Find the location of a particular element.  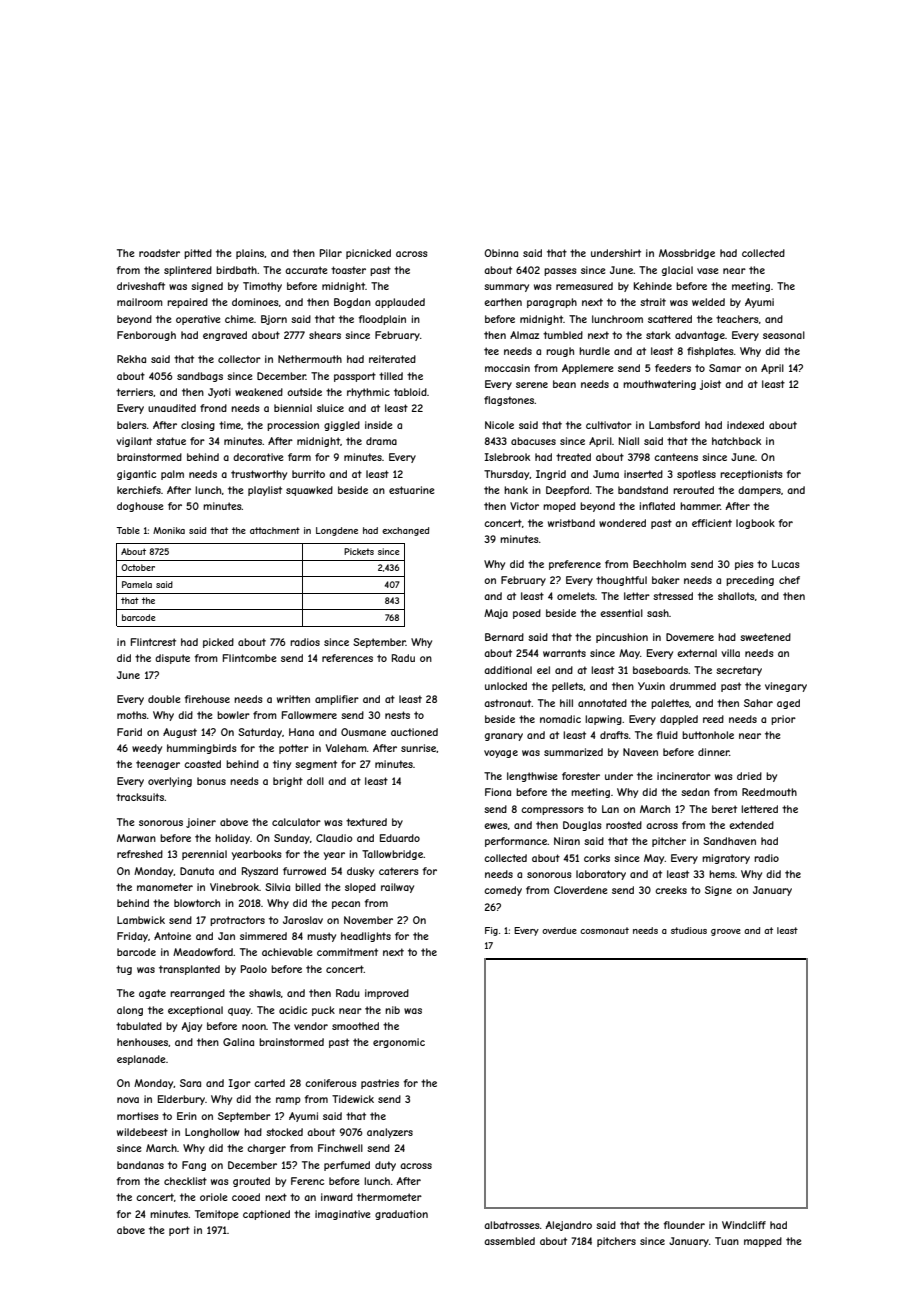

vase is located at coordinates (707, 271).
